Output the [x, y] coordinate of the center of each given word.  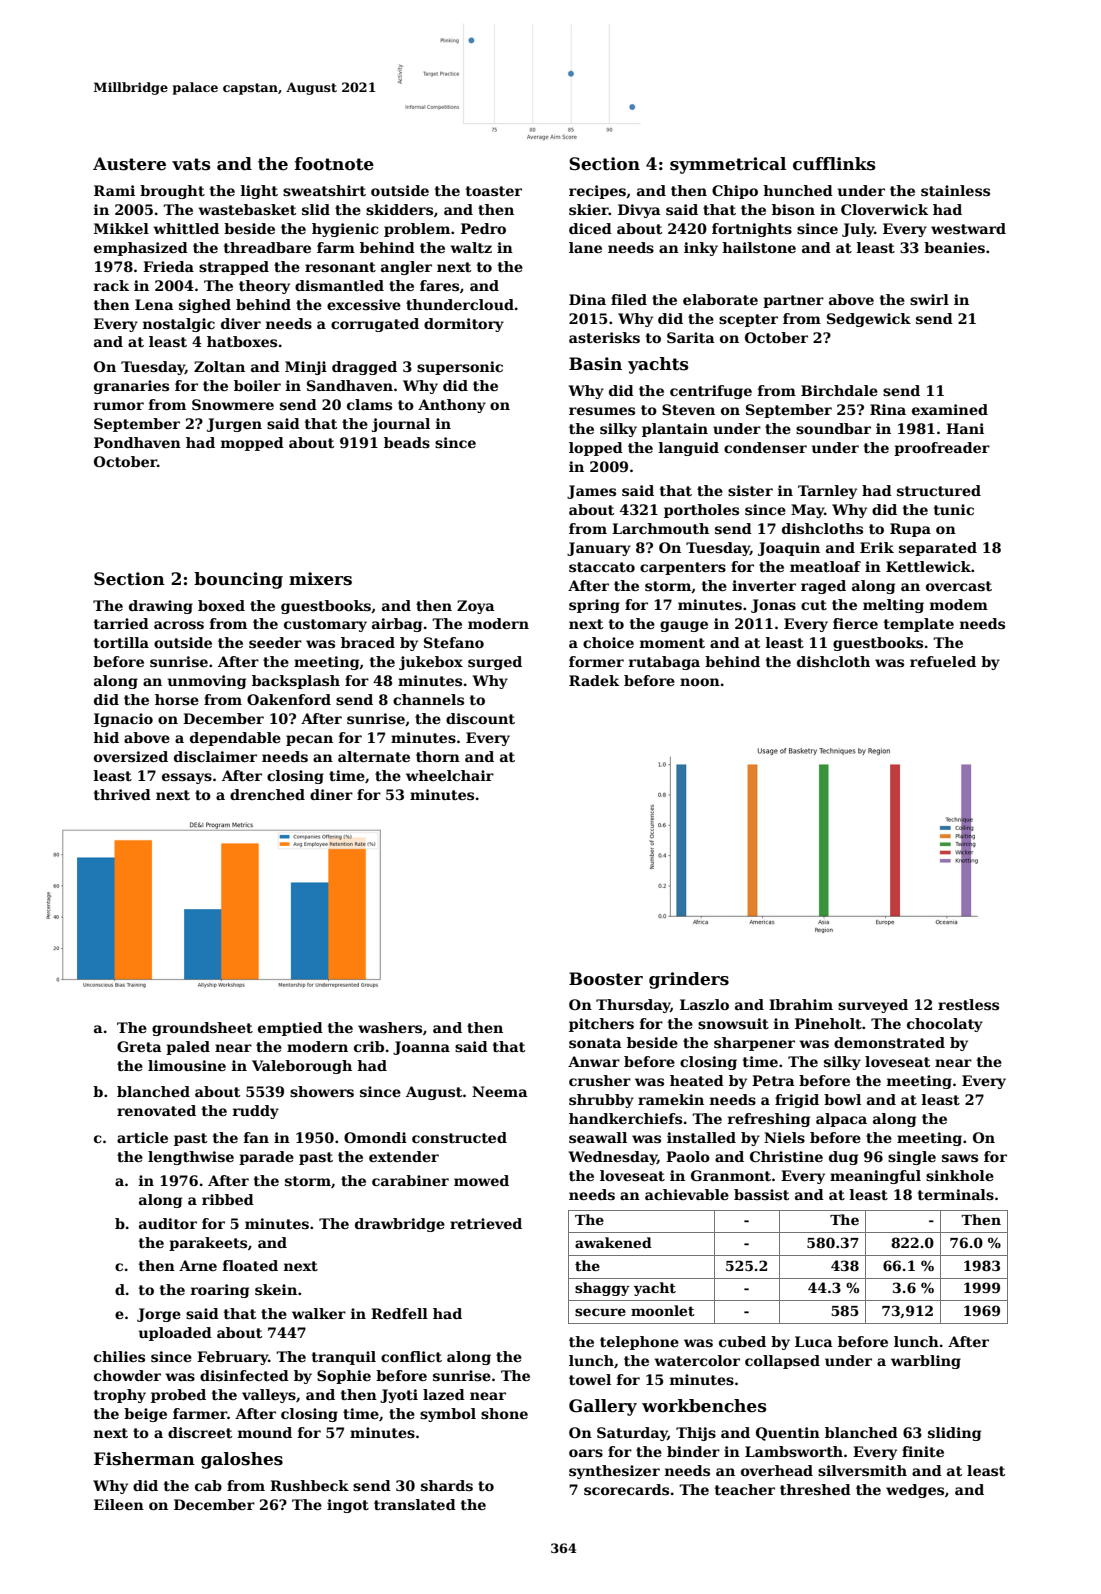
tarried [121, 623]
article [142, 1137]
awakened [613, 1242]
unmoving [207, 682]
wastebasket [247, 209]
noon [700, 682]
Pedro [483, 228]
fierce [855, 623]
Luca [814, 1341]
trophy [120, 1396]
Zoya [476, 607]
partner [793, 301]
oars [586, 1453]
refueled [943, 661]
